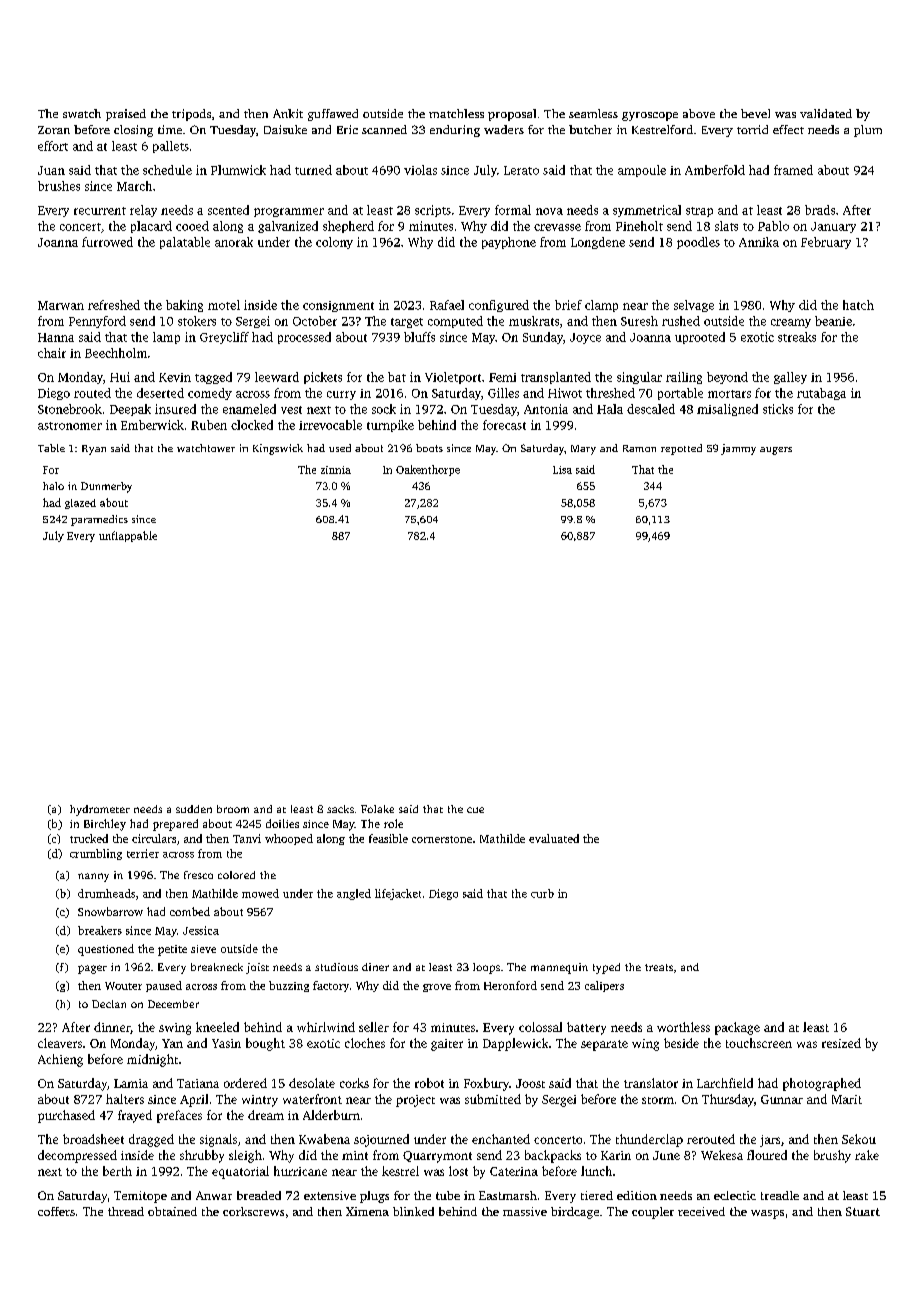 This screenshot has height=1308, width=924. Describe the element at coordinates (419, 337) in the screenshot. I see `bluffs` at that location.
